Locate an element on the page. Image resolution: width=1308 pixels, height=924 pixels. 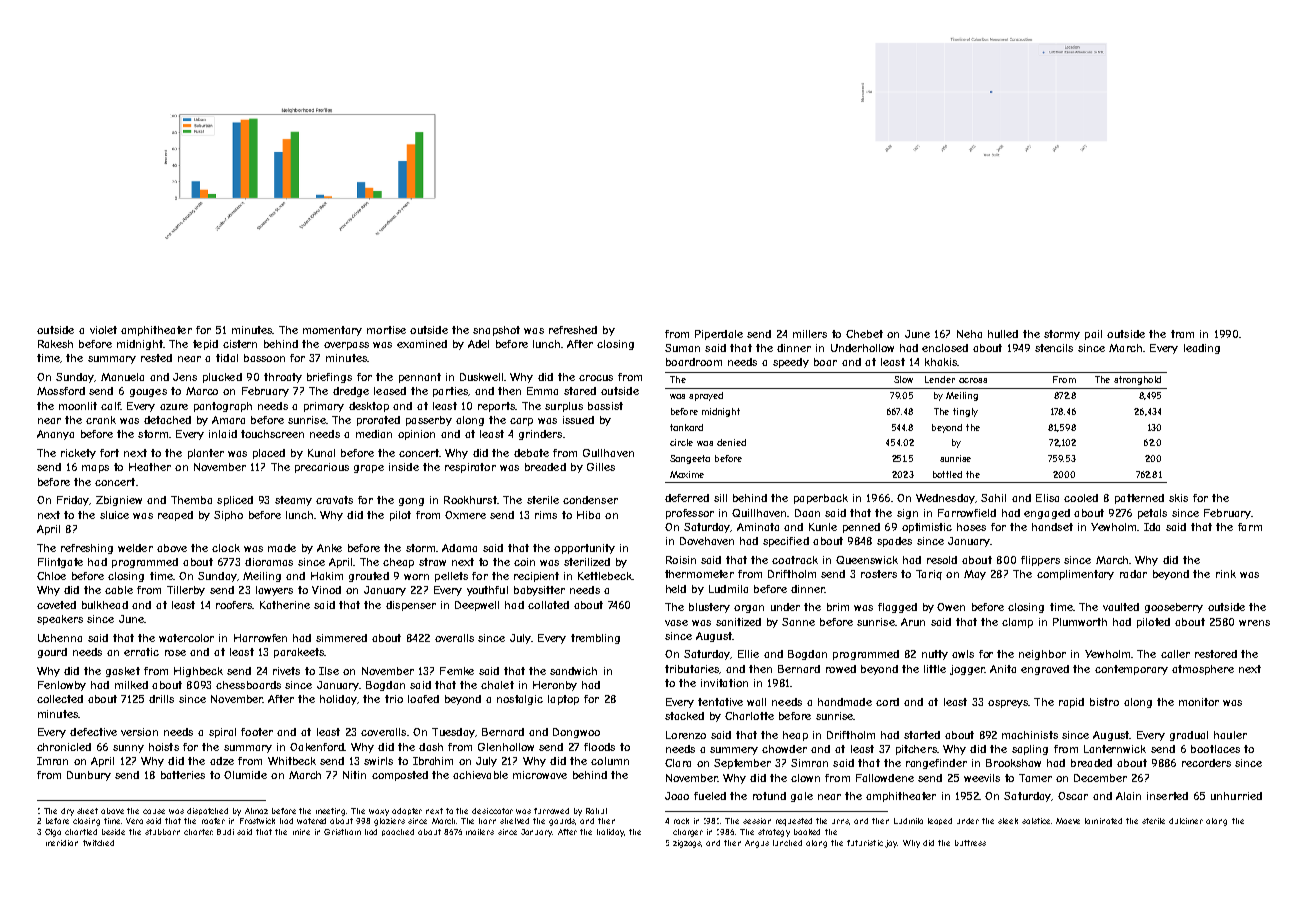
contemporary is located at coordinates (1131, 670).
